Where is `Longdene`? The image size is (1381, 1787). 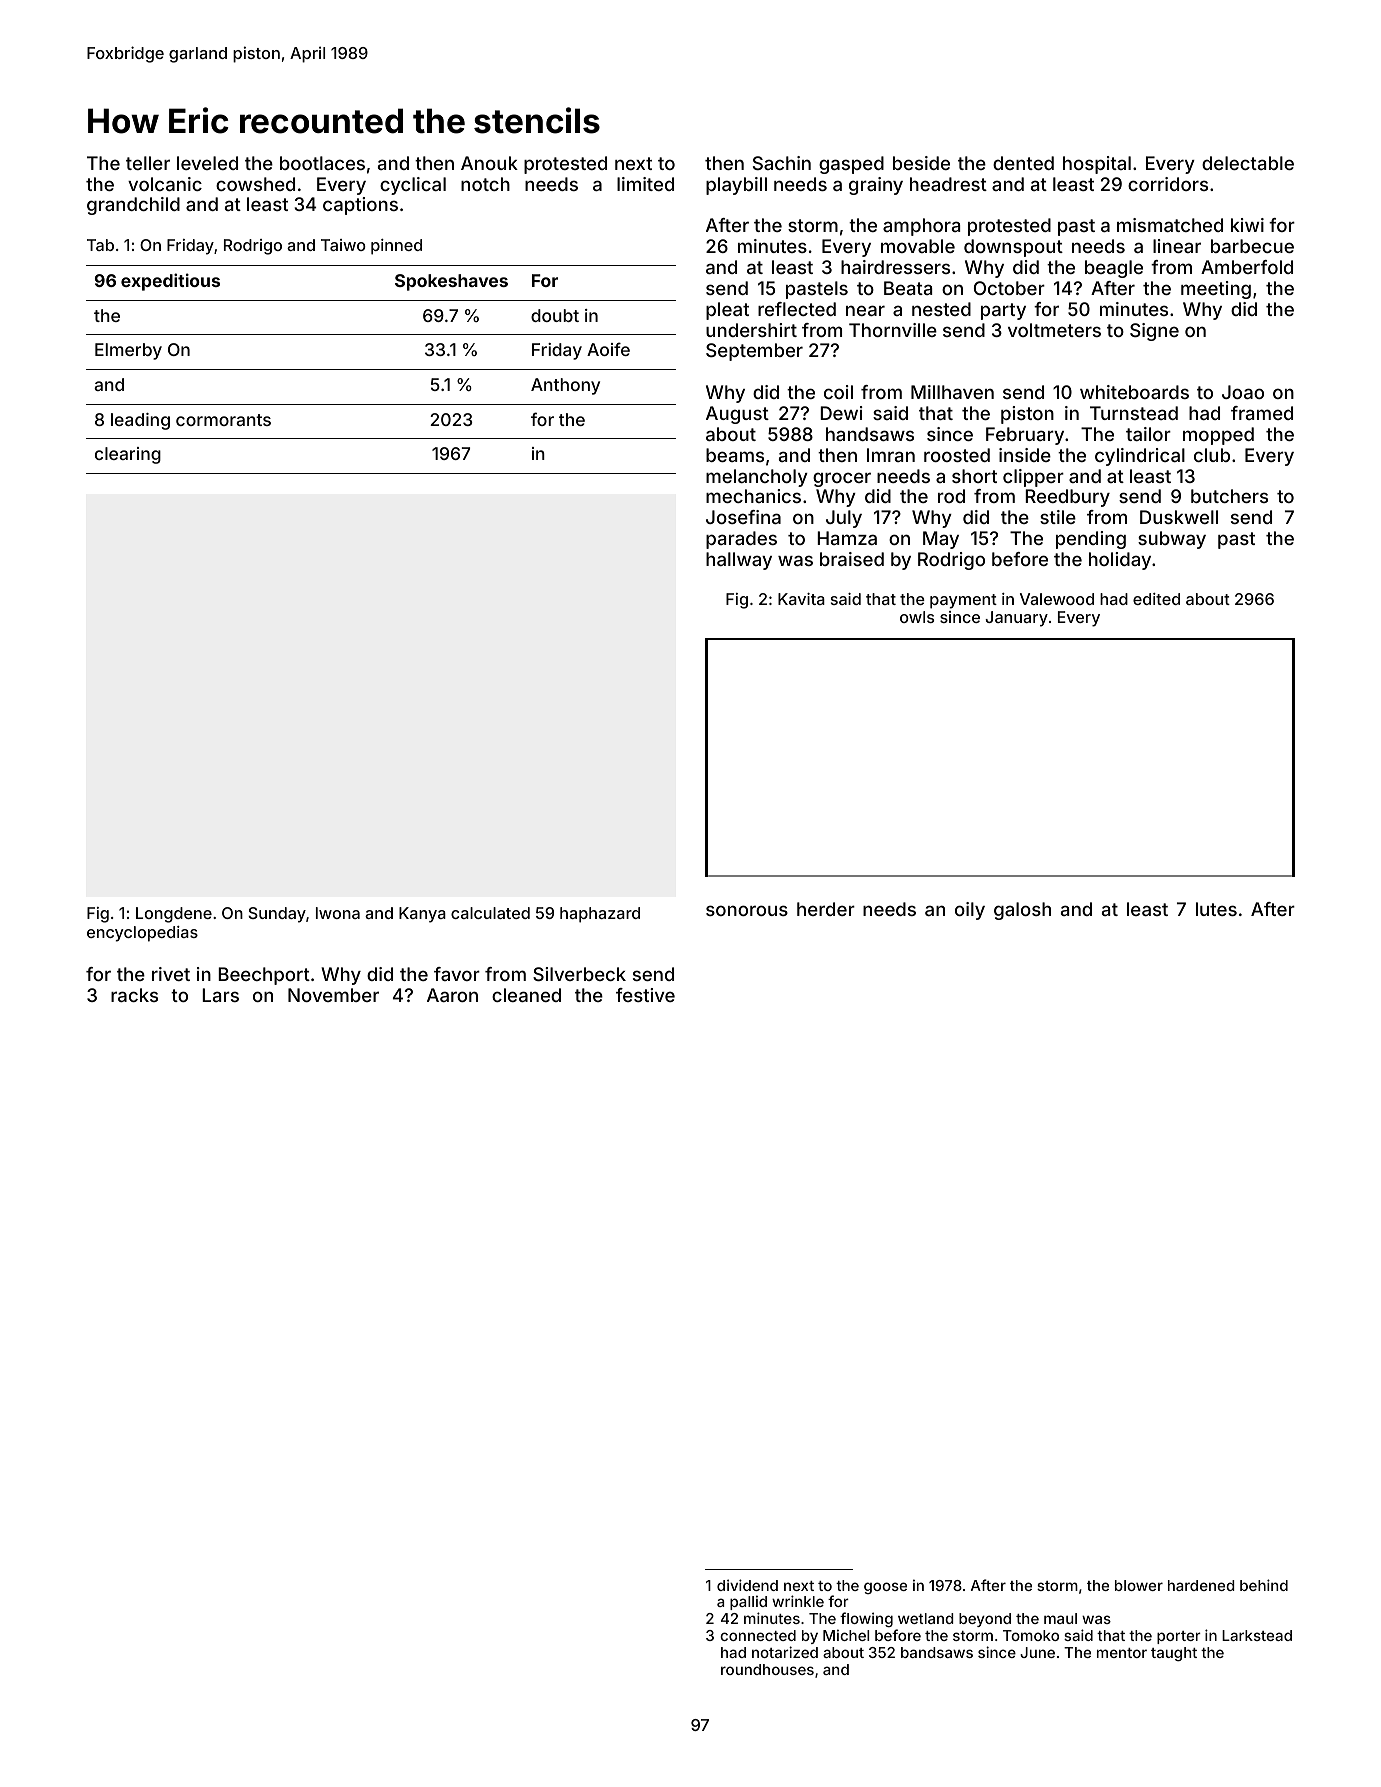
Longdene is located at coordinates (174, 915).
